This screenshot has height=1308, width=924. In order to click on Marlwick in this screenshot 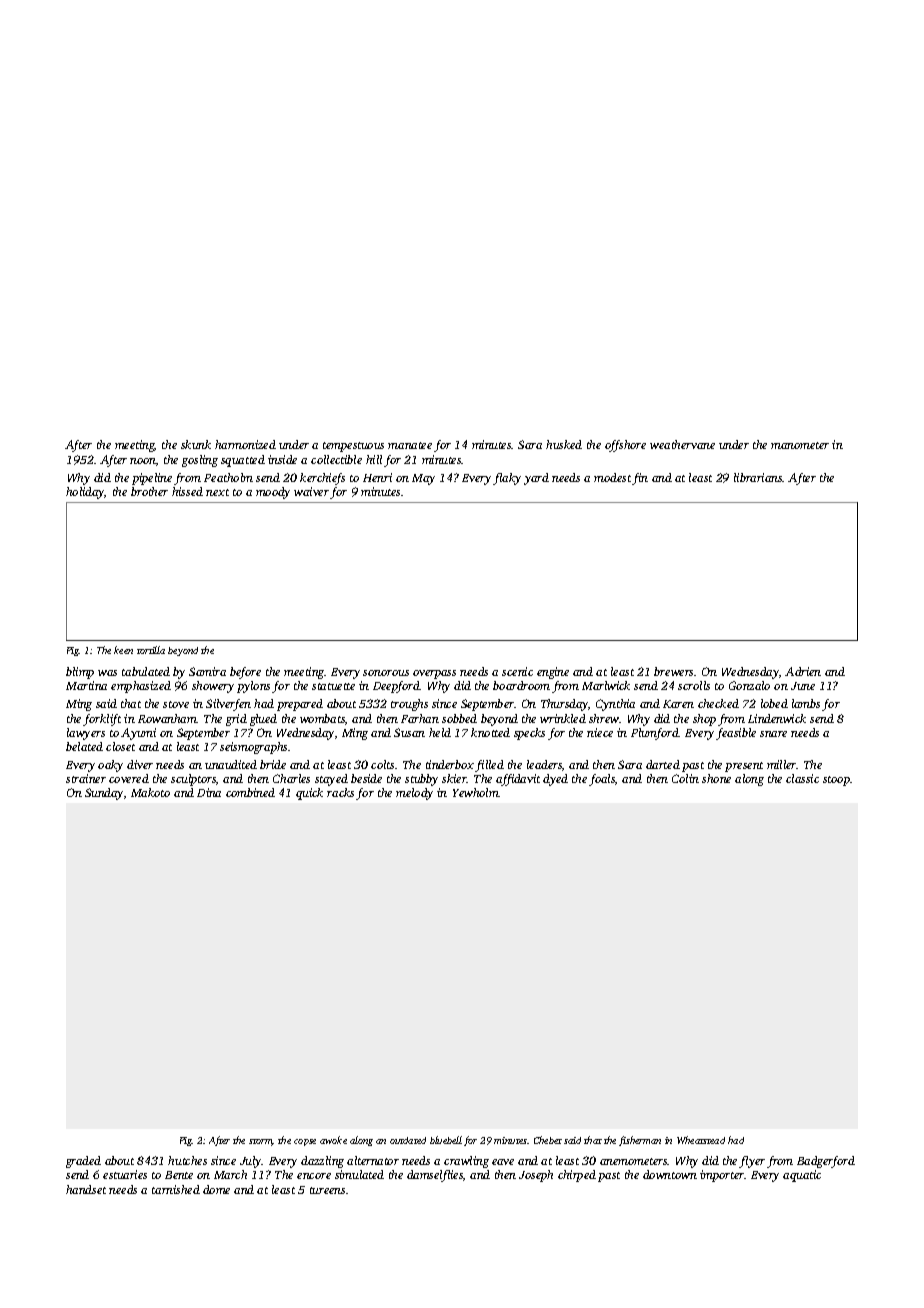, I will do `click(606, 685)`.
